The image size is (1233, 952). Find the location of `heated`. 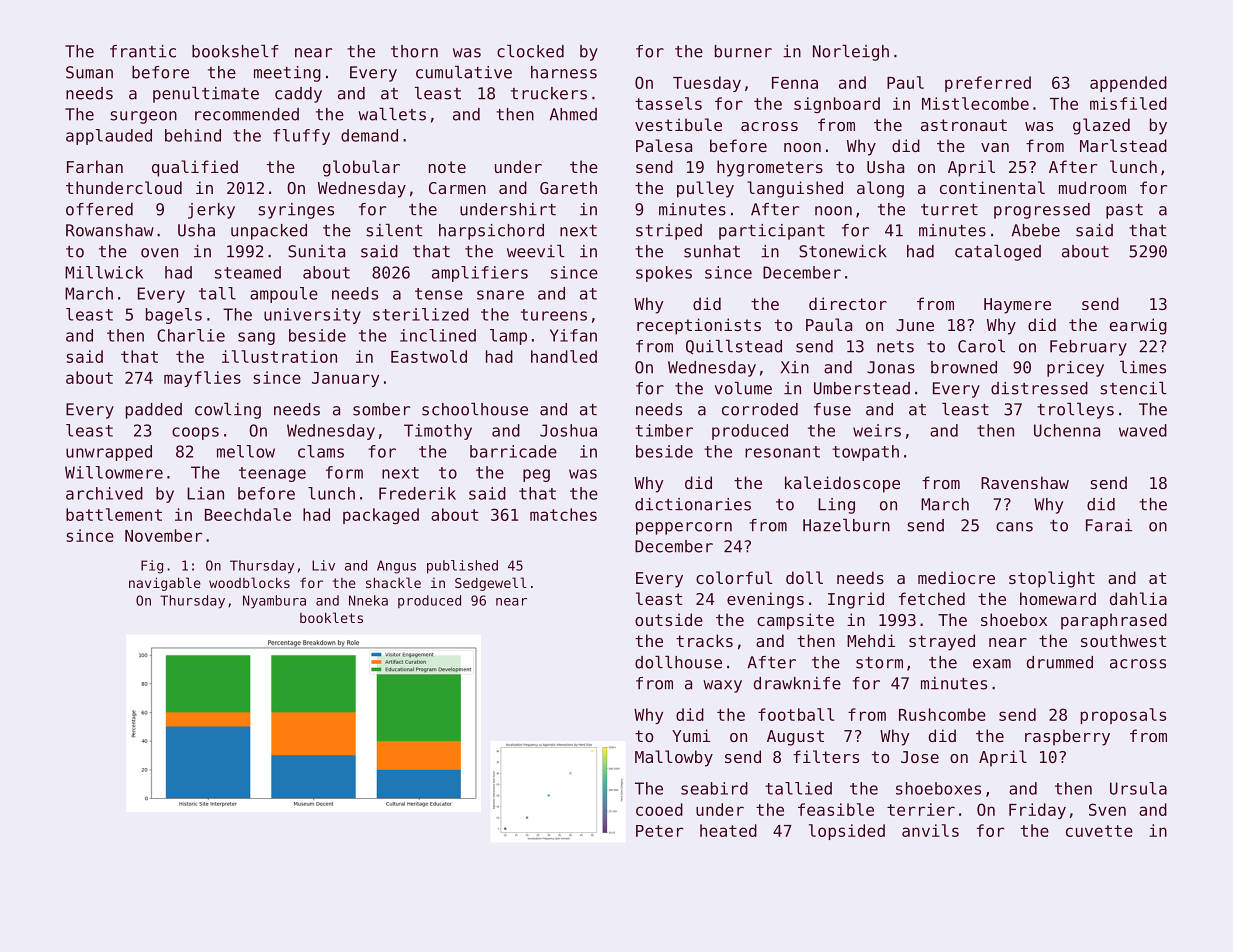

heated is located at coordinates (728, 830).
